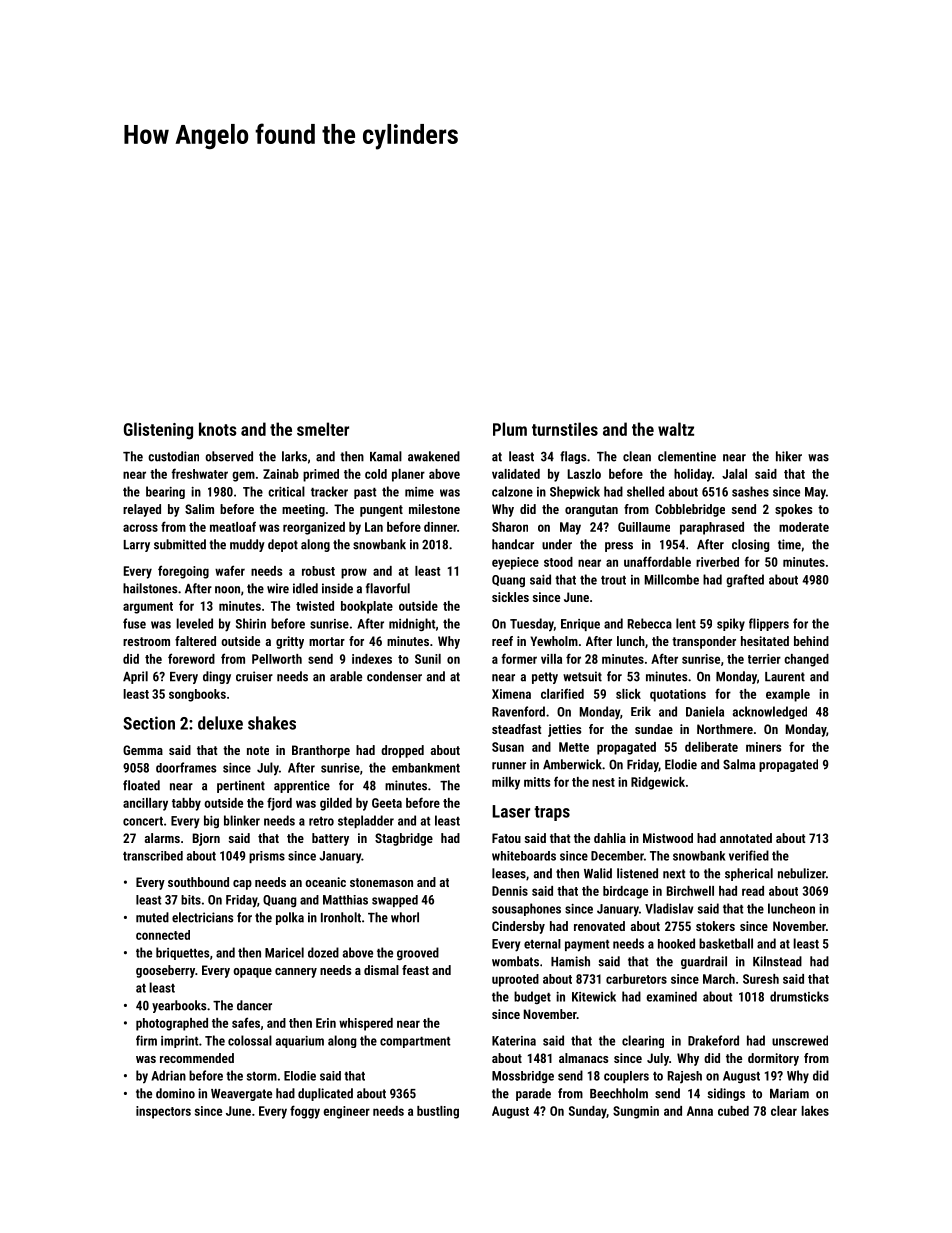 Image resolution: width=952 pixels, height=1233 pixels. Describe the element at coordinates (515, 961) in the image. I see `wombats` at that location.
